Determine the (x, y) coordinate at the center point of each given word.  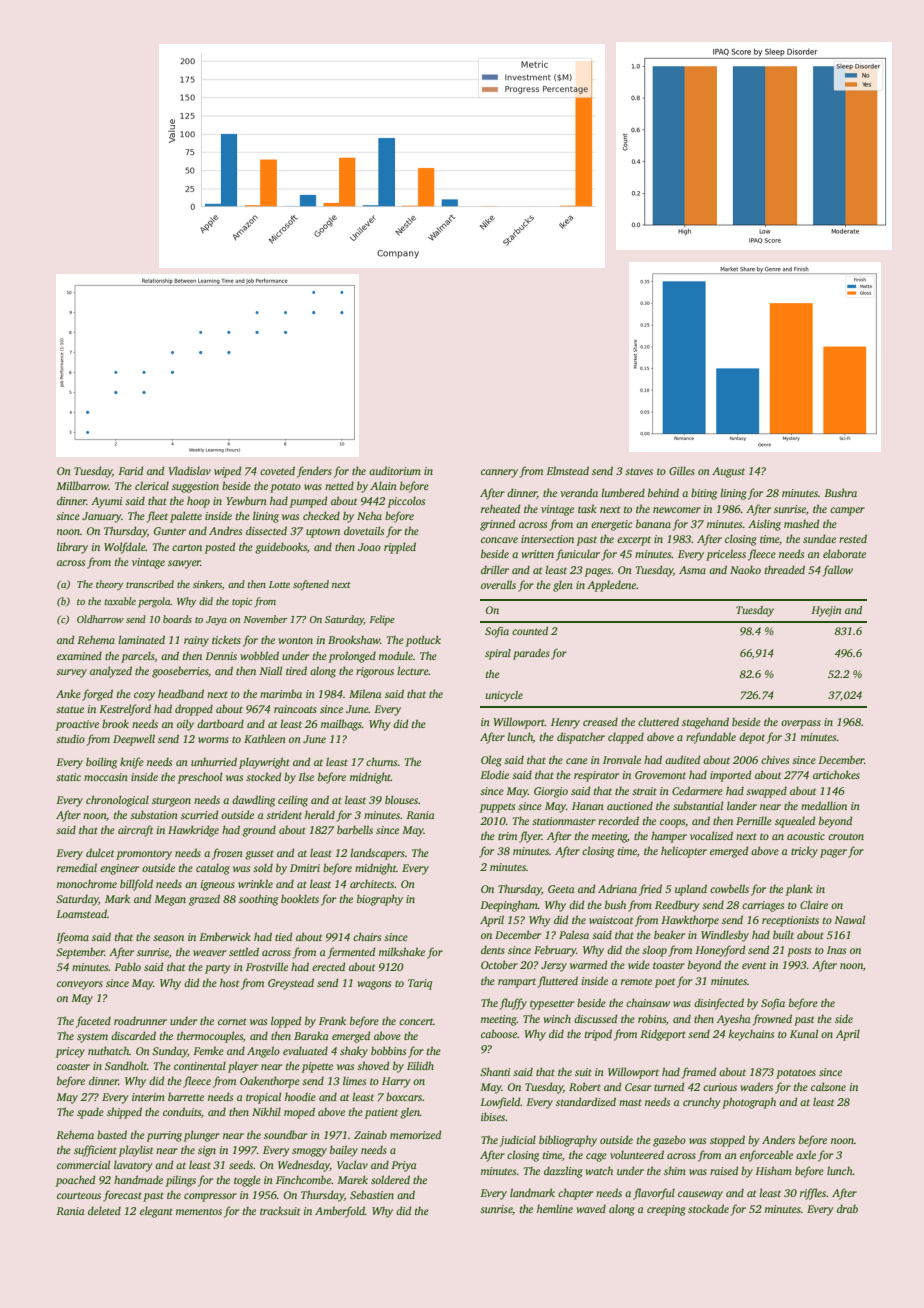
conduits (182, 1111)
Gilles (682, 470)
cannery (499, 473)
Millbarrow (82, 485)
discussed (595, 1018)
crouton (846, 836)
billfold (136, 885)
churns (381, 761)
